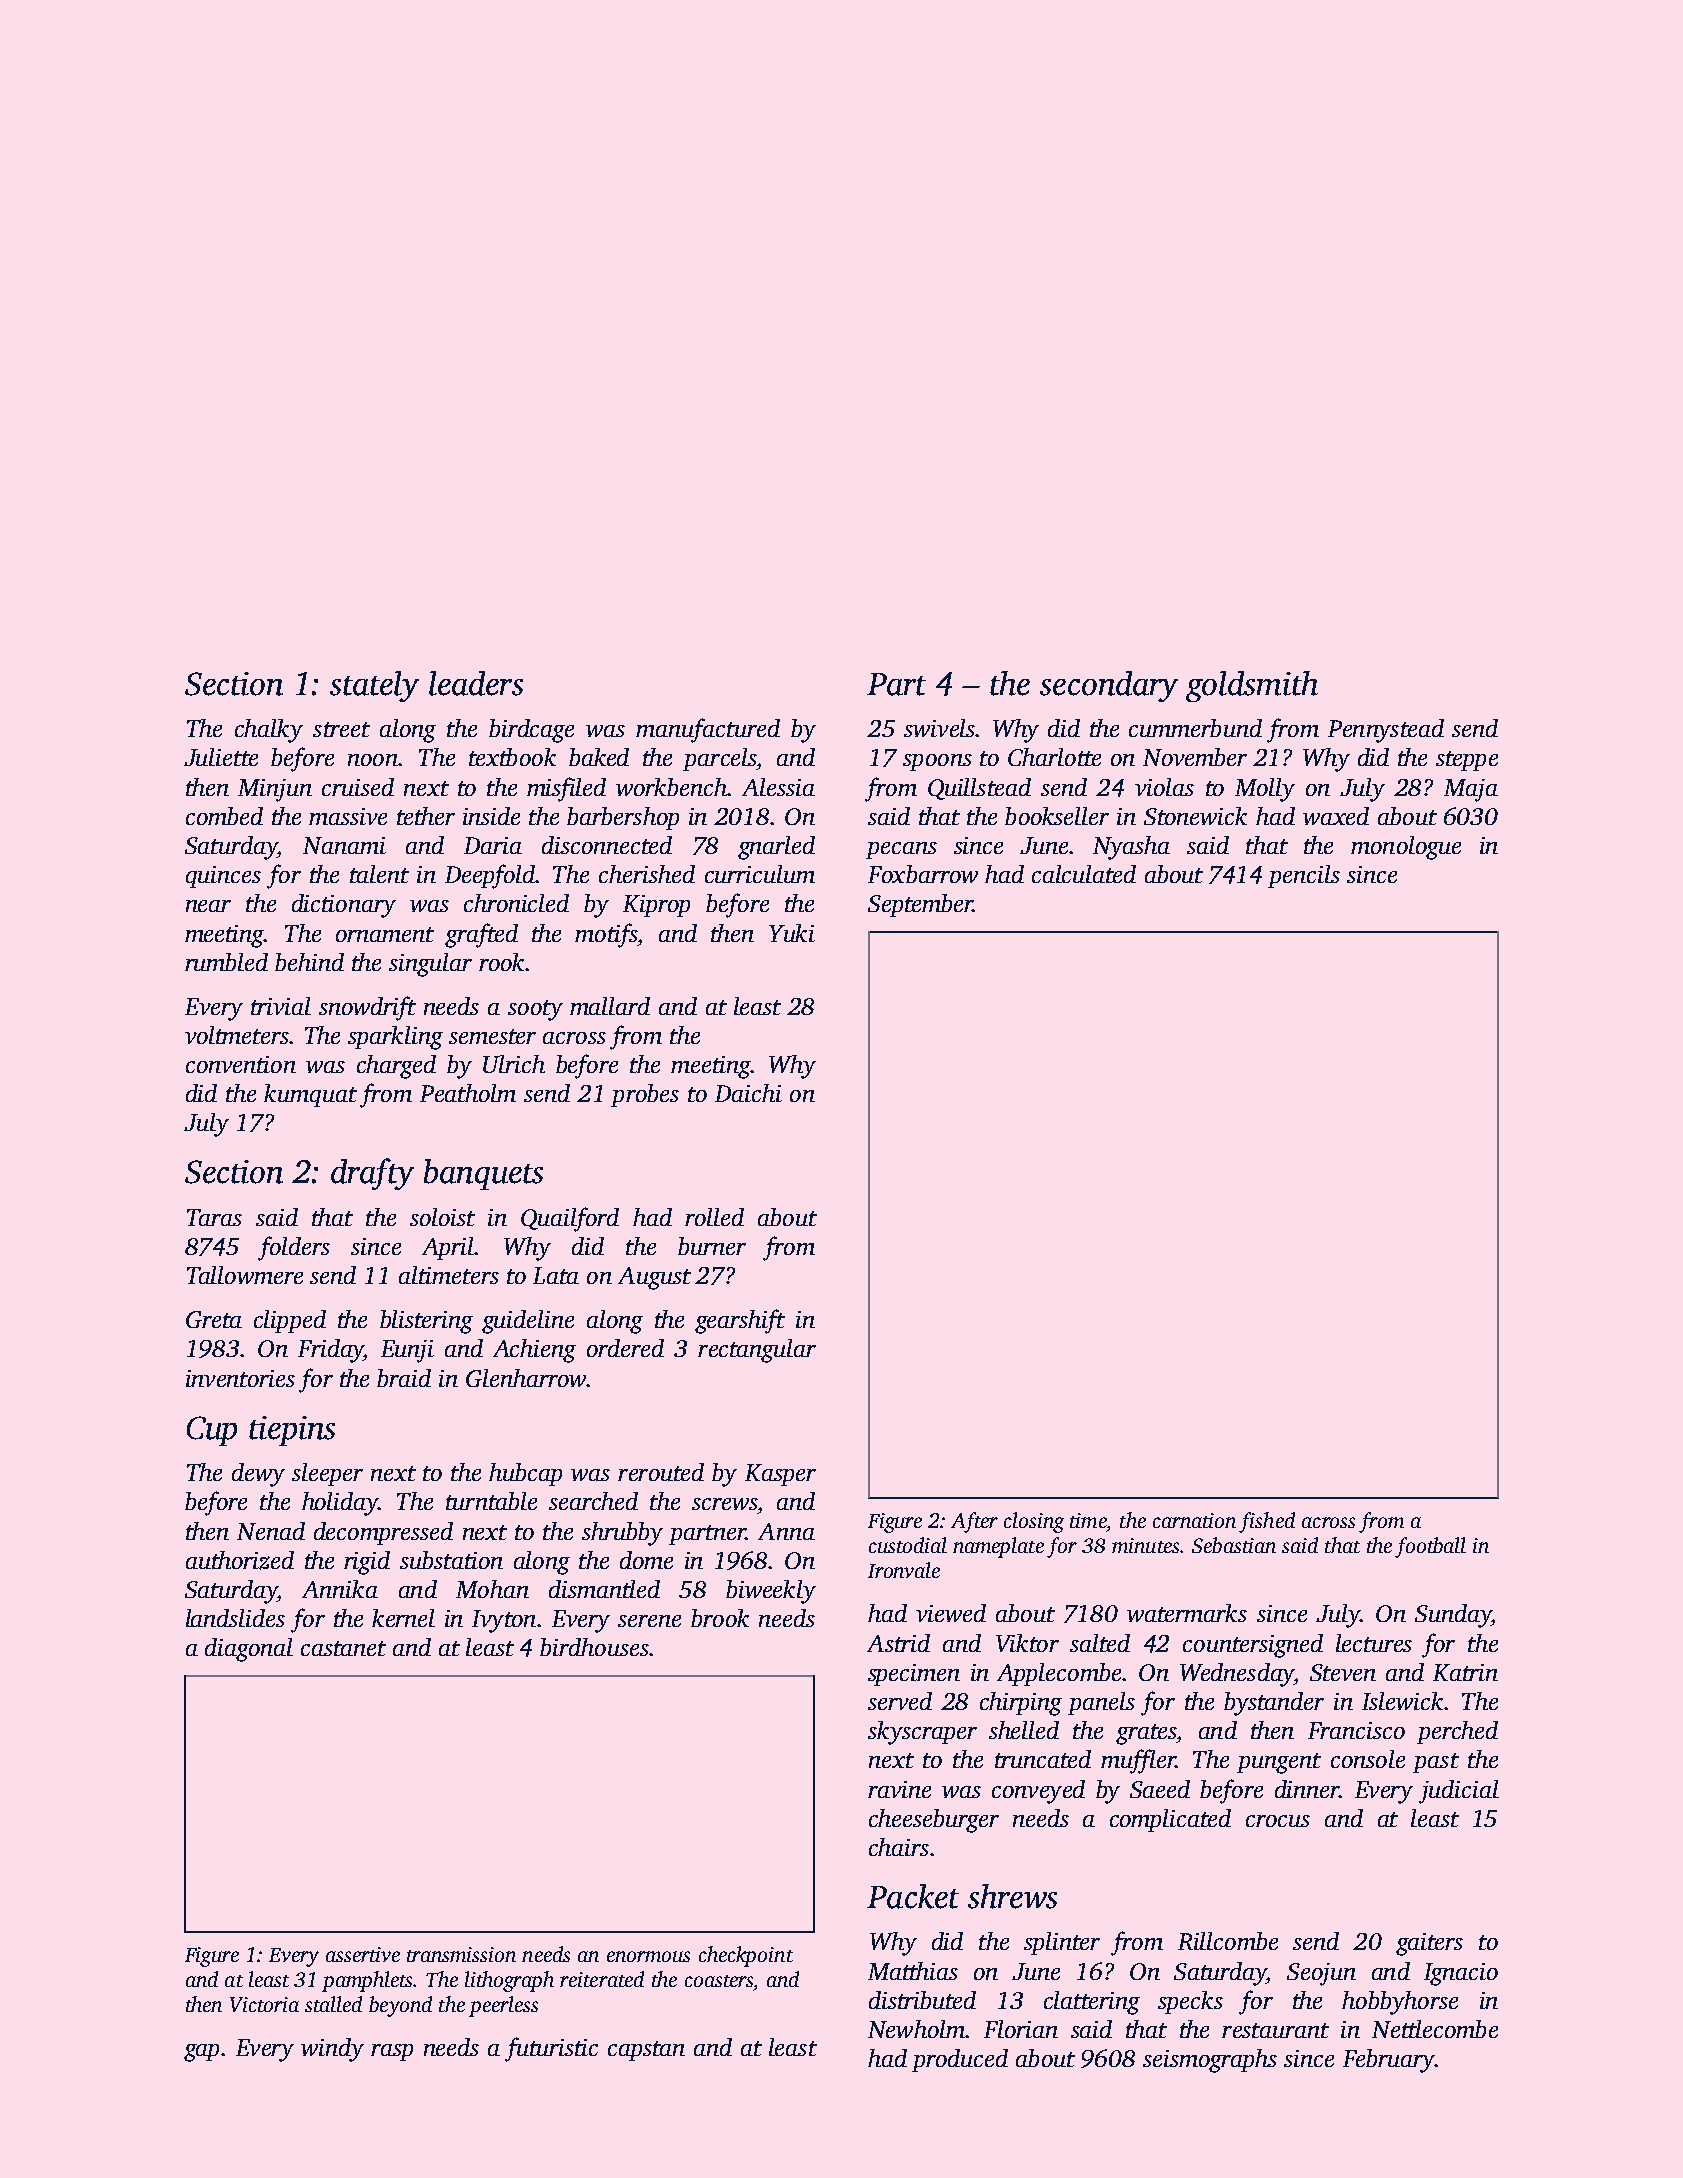 Image resolution: width=1683 pixels, height=2178 pixels. What do you see at coordinates (1304, 876) in the screenshot?
I see `pencils` at bounding box center [1304, 876].
